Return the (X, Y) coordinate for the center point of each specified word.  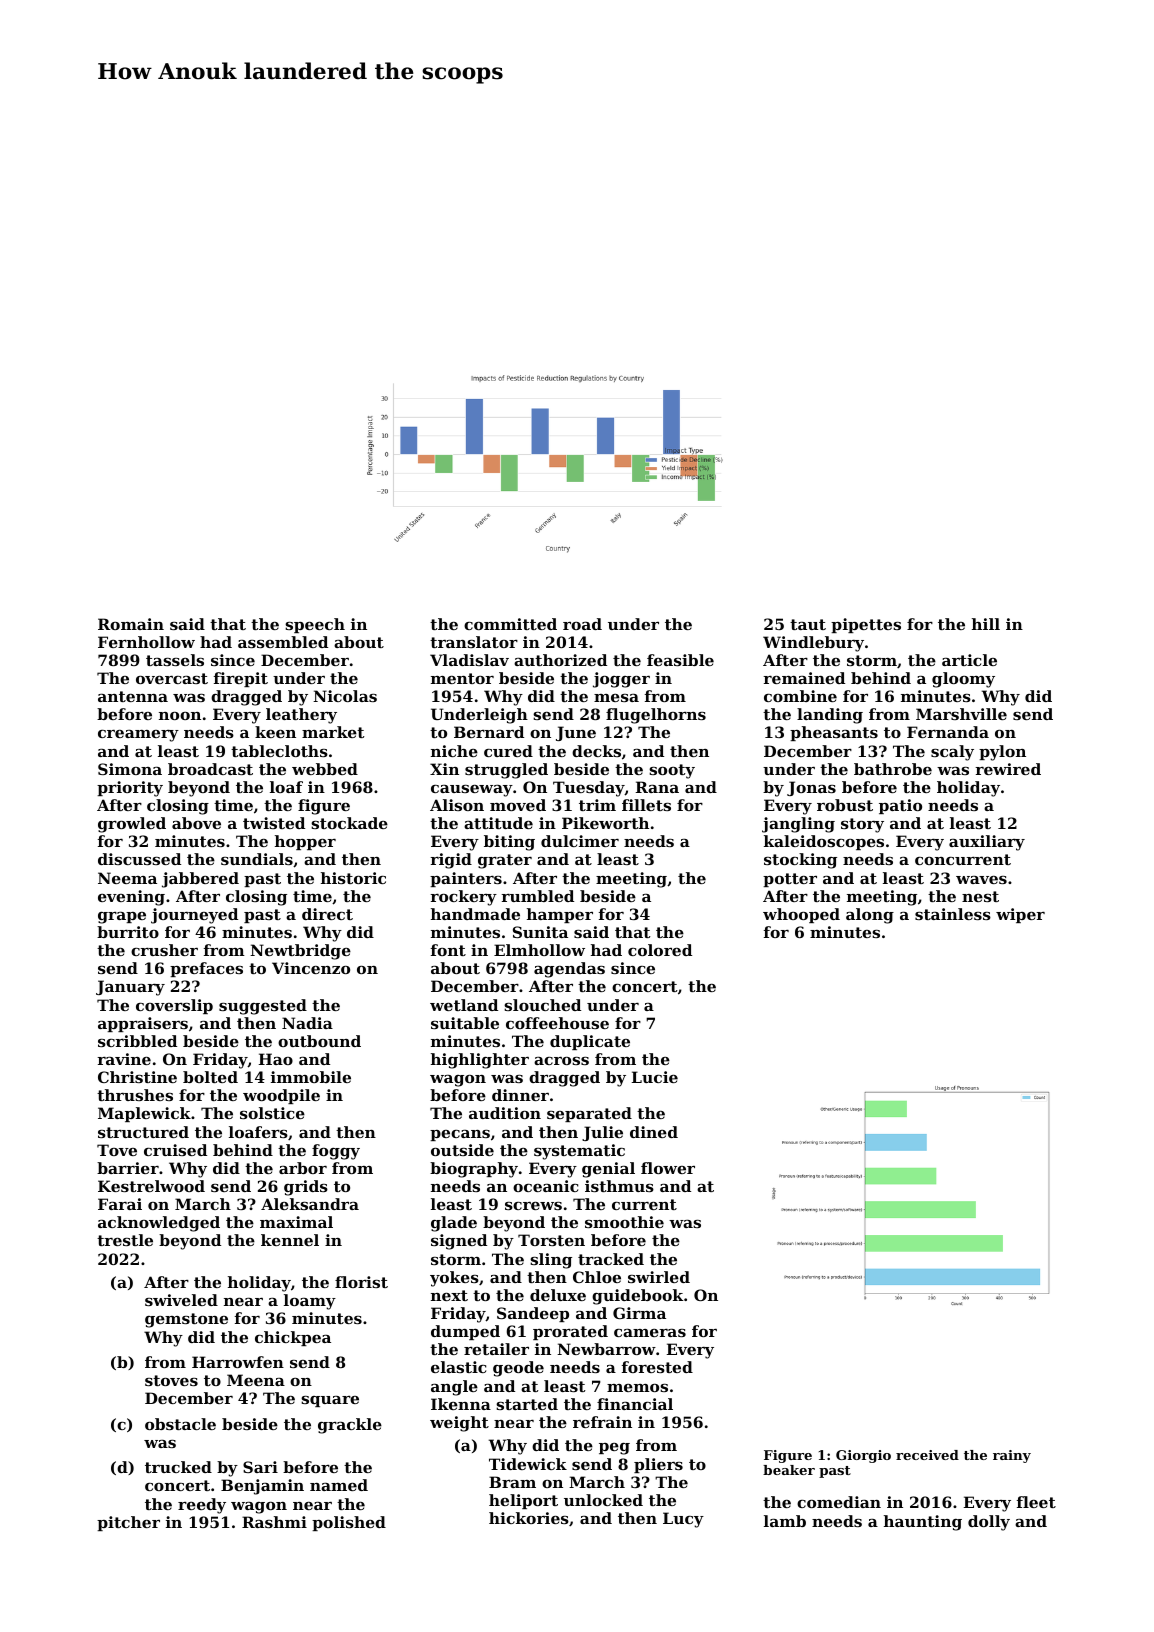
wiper (1020, 915)
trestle (125, 1240)
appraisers (143, 1024)
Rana (657, 787)
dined (654, 1132)
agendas (569, 970)
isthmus (619, 1186)
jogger (621, 680)
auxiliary (987, 843)
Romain (131, 624)
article (969, 660)
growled (132, 825)
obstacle (180, 1424)
